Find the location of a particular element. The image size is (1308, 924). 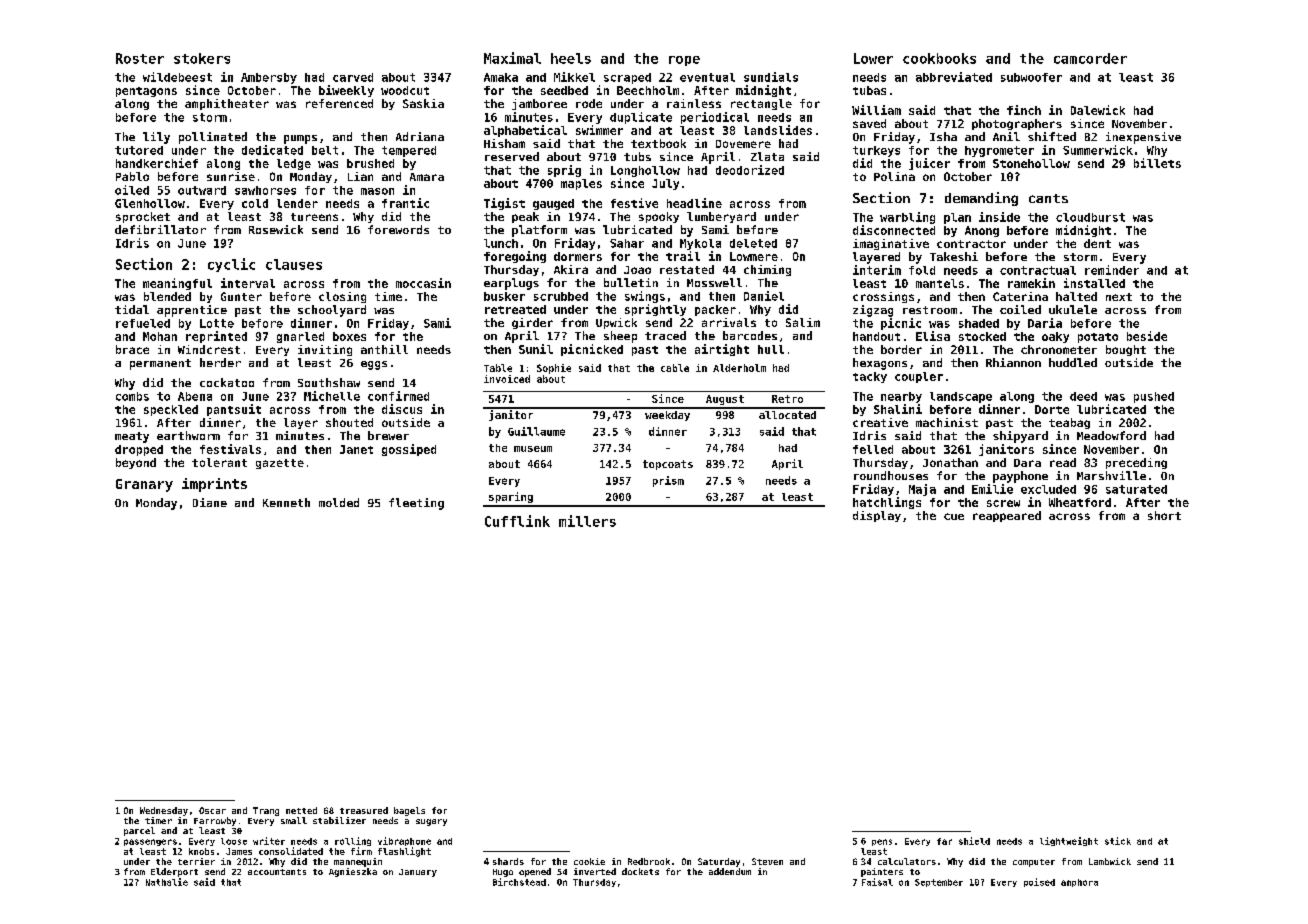

short is located at coordinates (1164, 515).
